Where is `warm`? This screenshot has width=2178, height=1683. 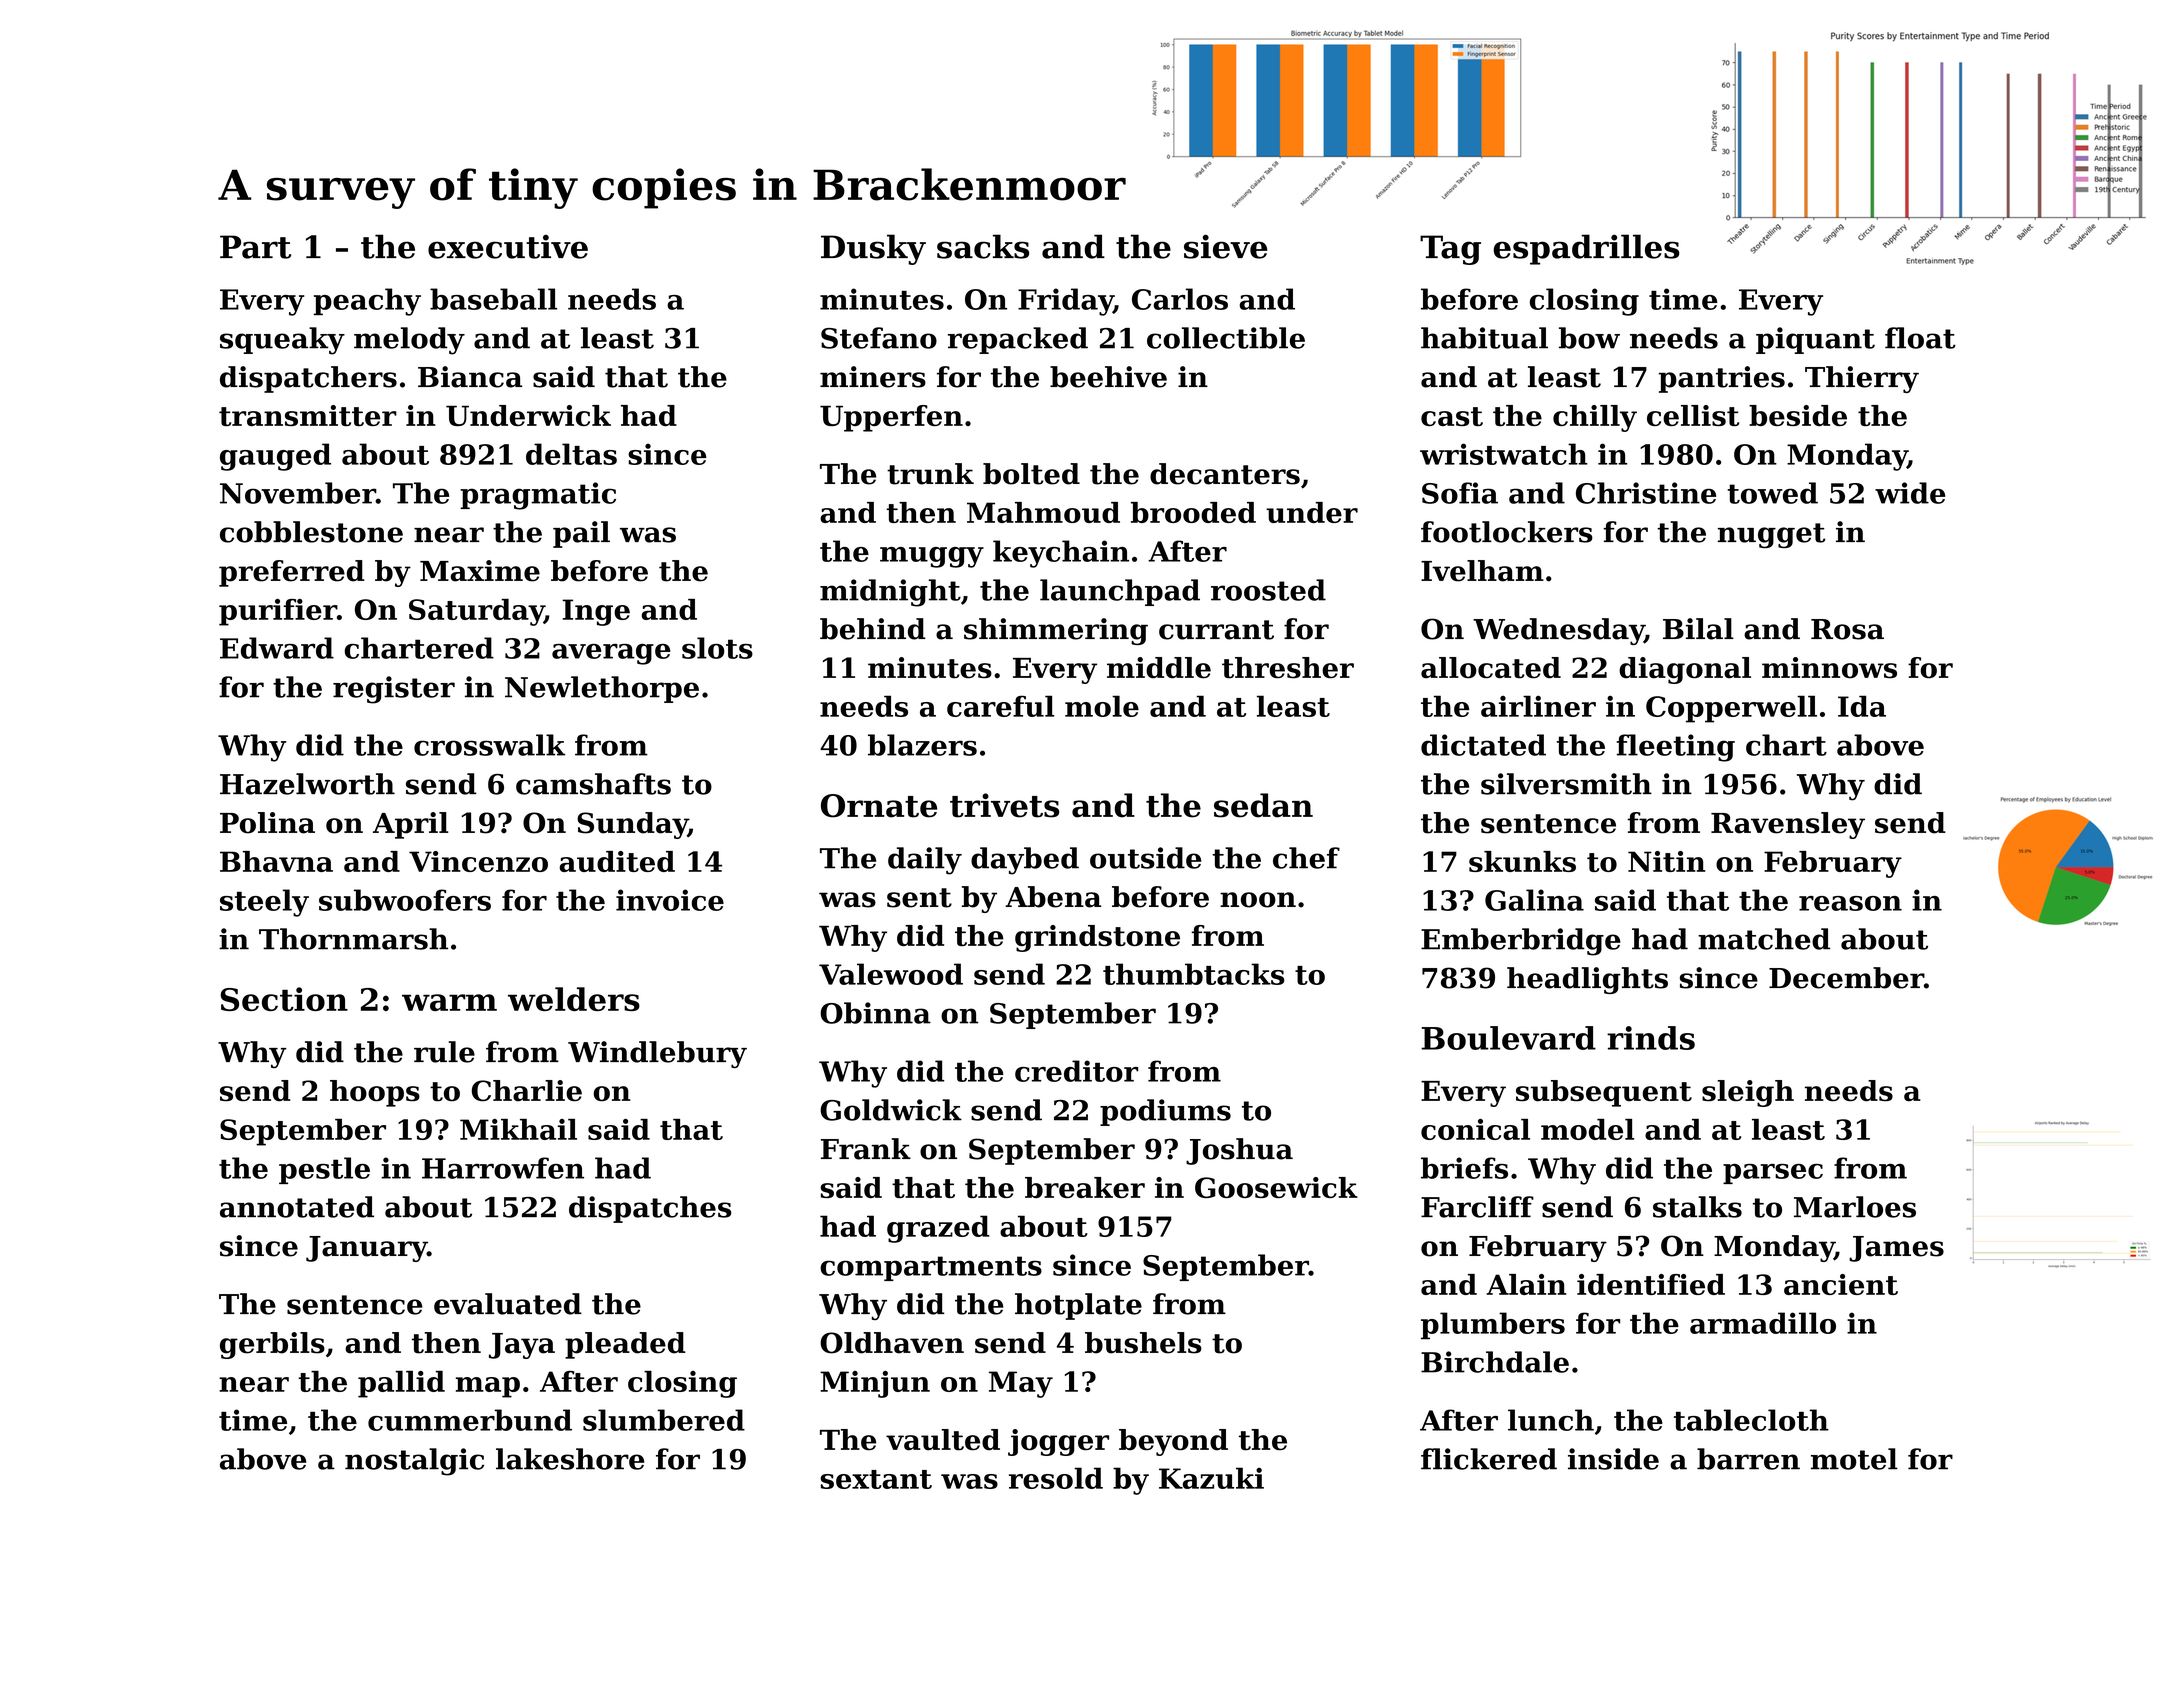 warm is located at coordinates (449, 1002).
